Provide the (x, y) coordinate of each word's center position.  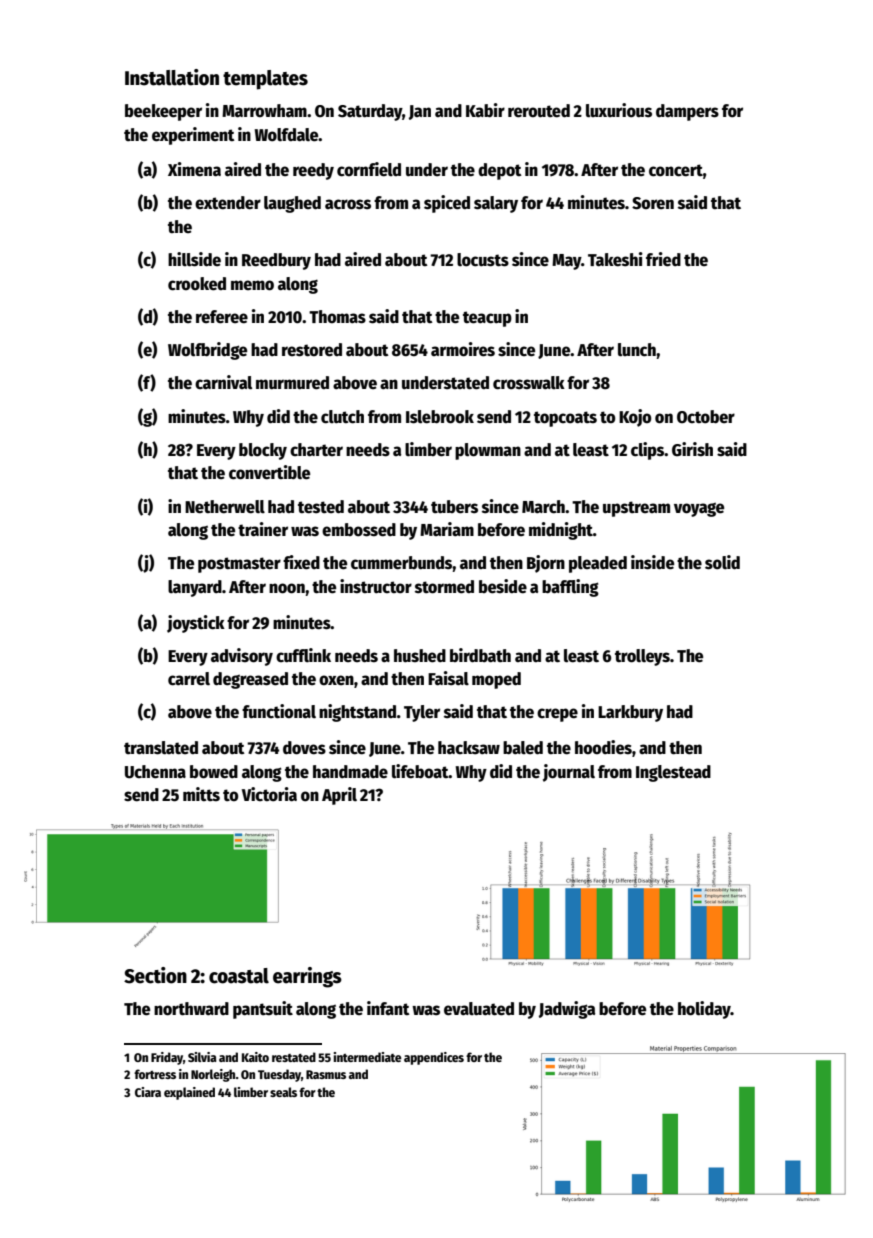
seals (283, 1092)
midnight (561, 531)
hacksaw (469, 748)
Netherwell (225, 507)
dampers (687, 112)
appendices (434, 1058)
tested (321, 507)
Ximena (194, 169)
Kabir (485, 110)
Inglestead (673, 773)
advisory (242, 657)
